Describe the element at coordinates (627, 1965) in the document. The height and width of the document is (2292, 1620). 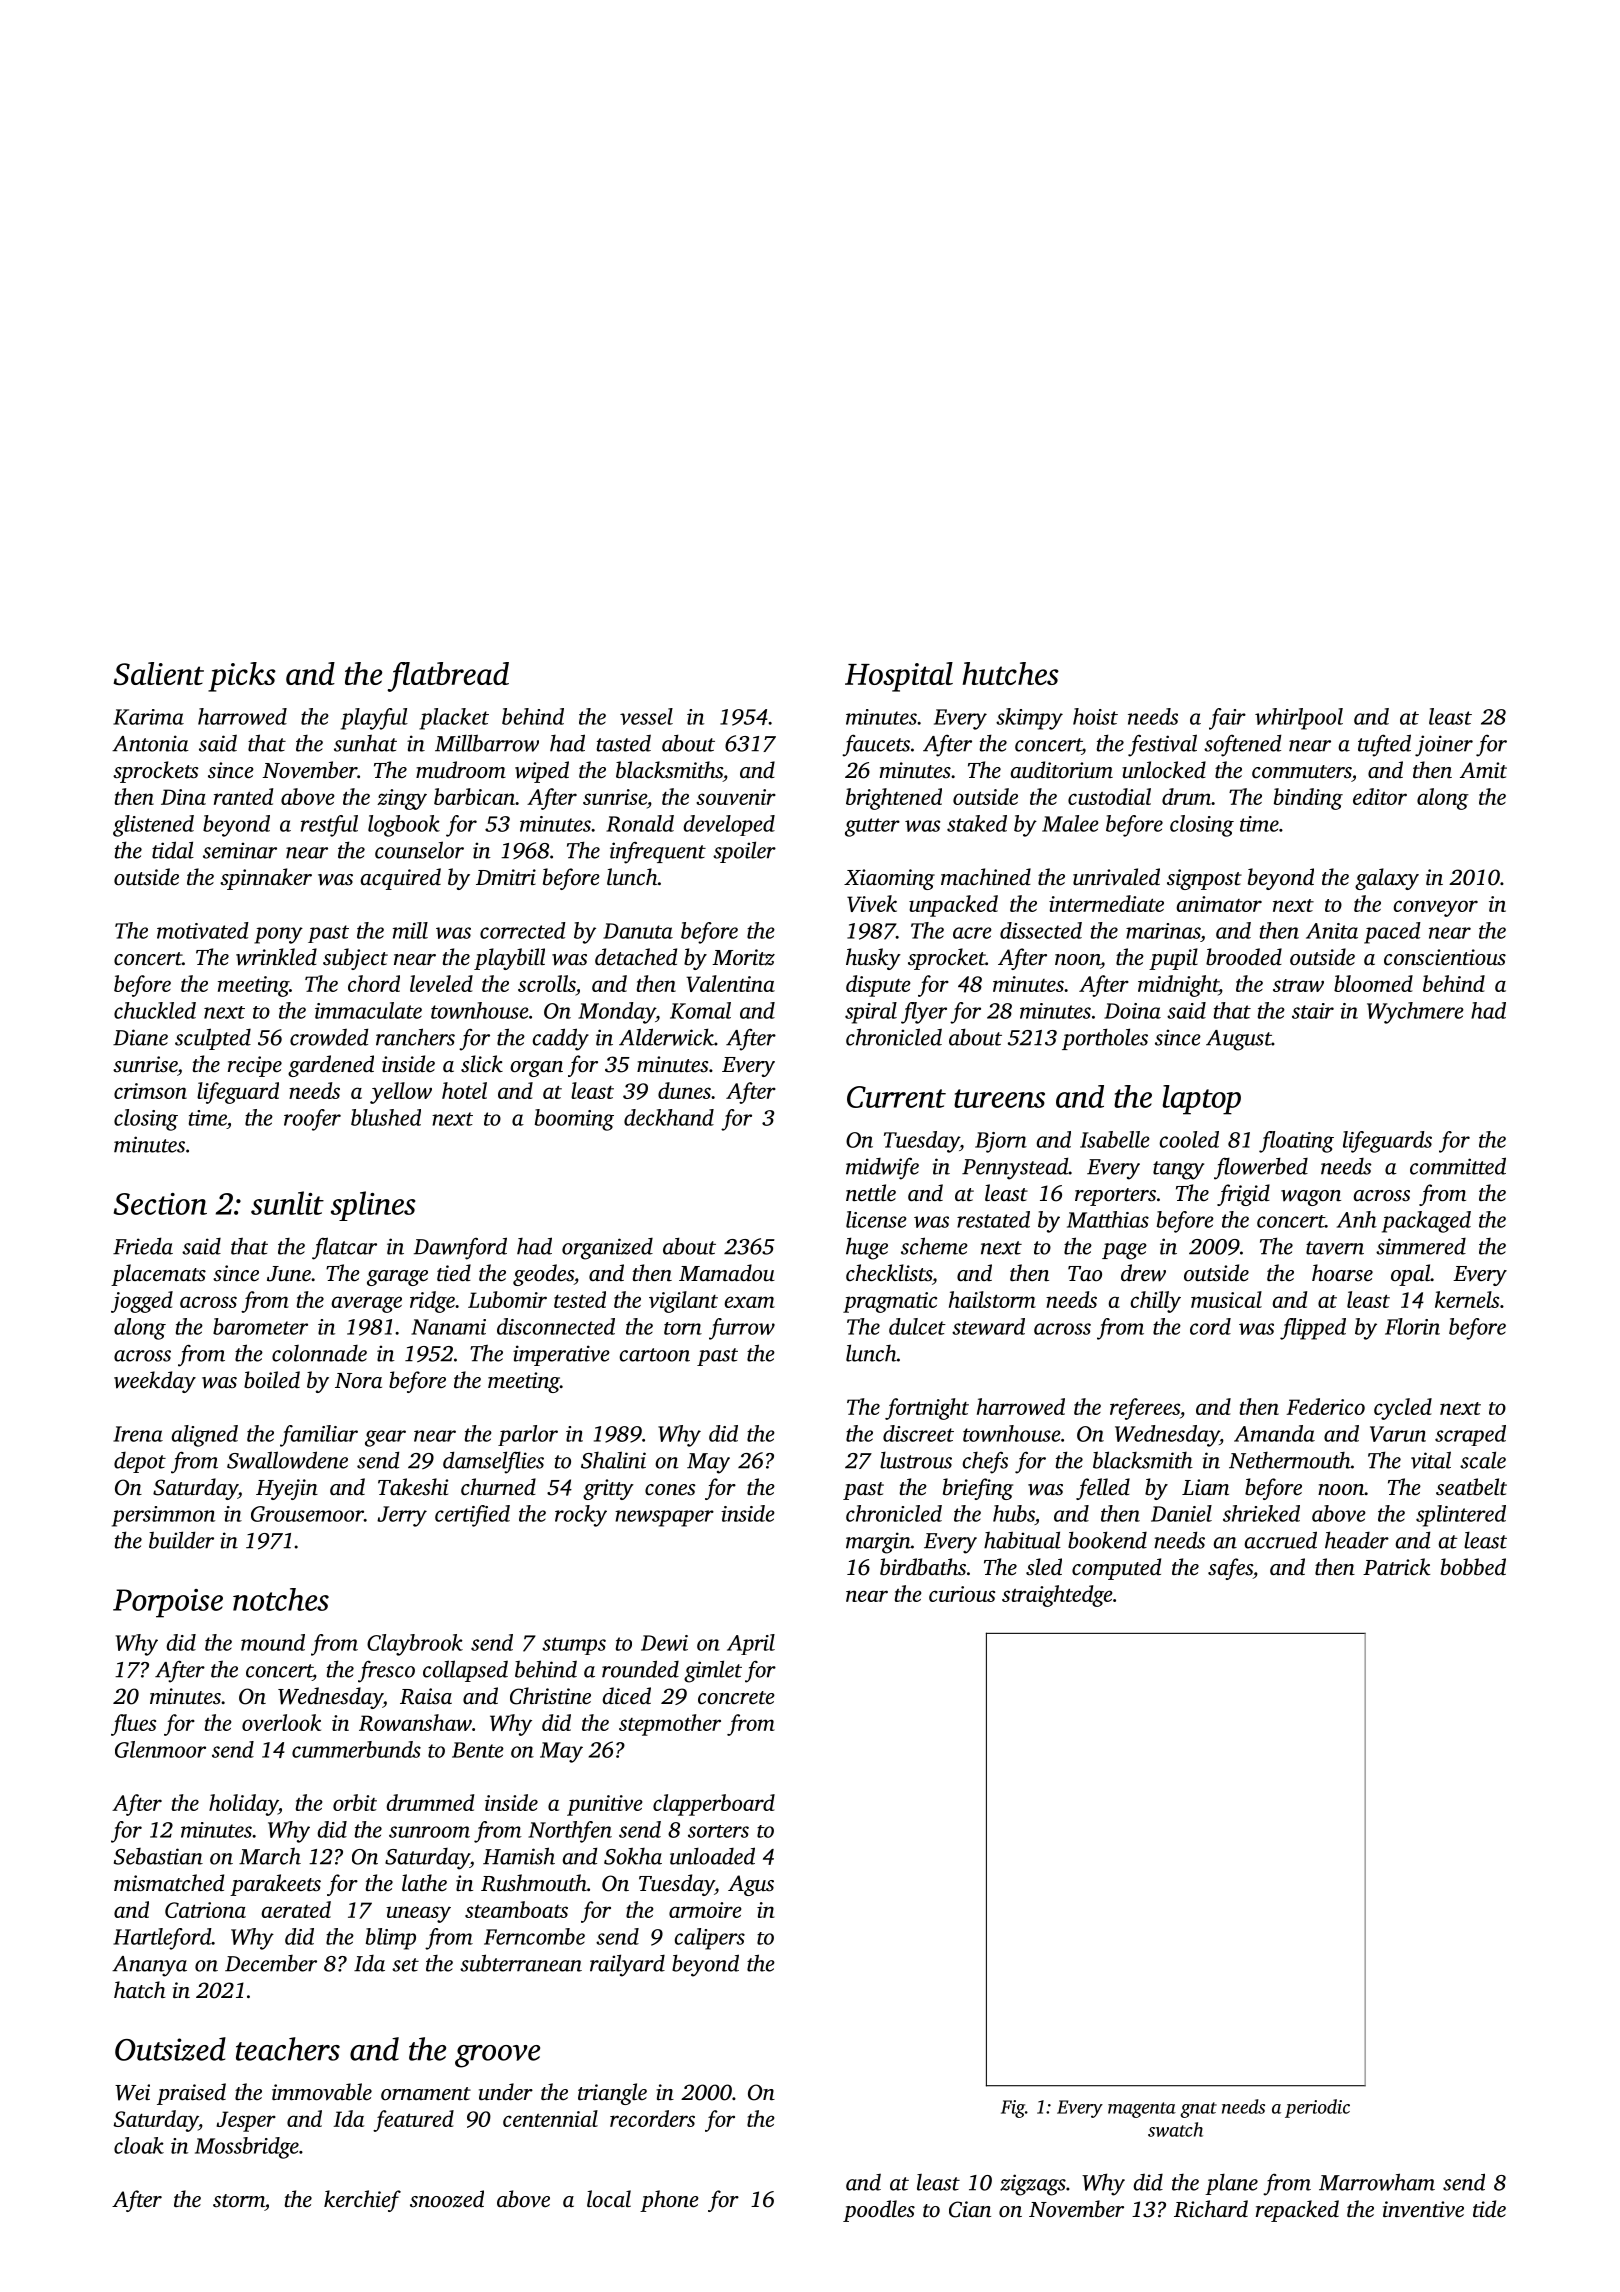
I see `railyard` at that location.
